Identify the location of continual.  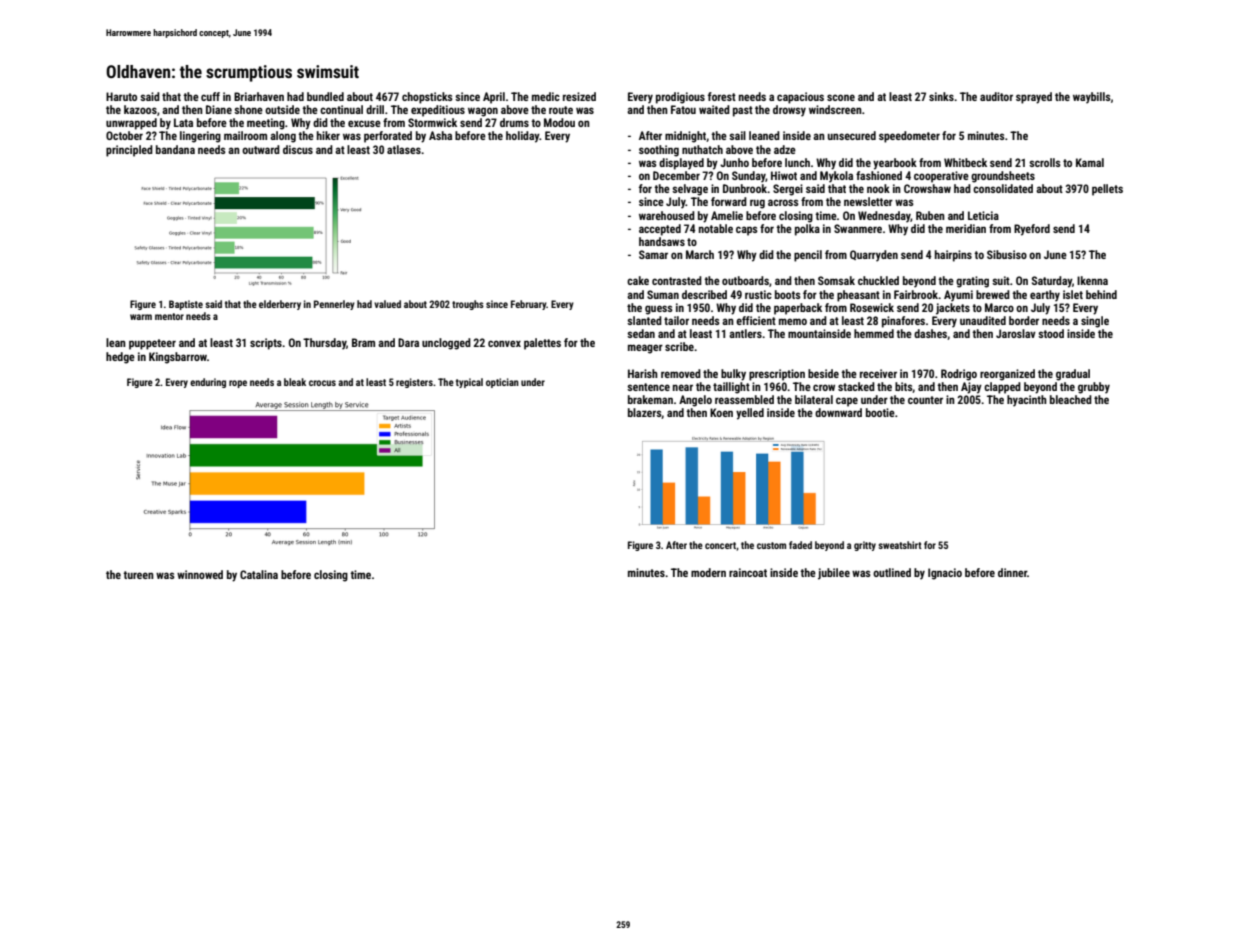
(341, 109).
